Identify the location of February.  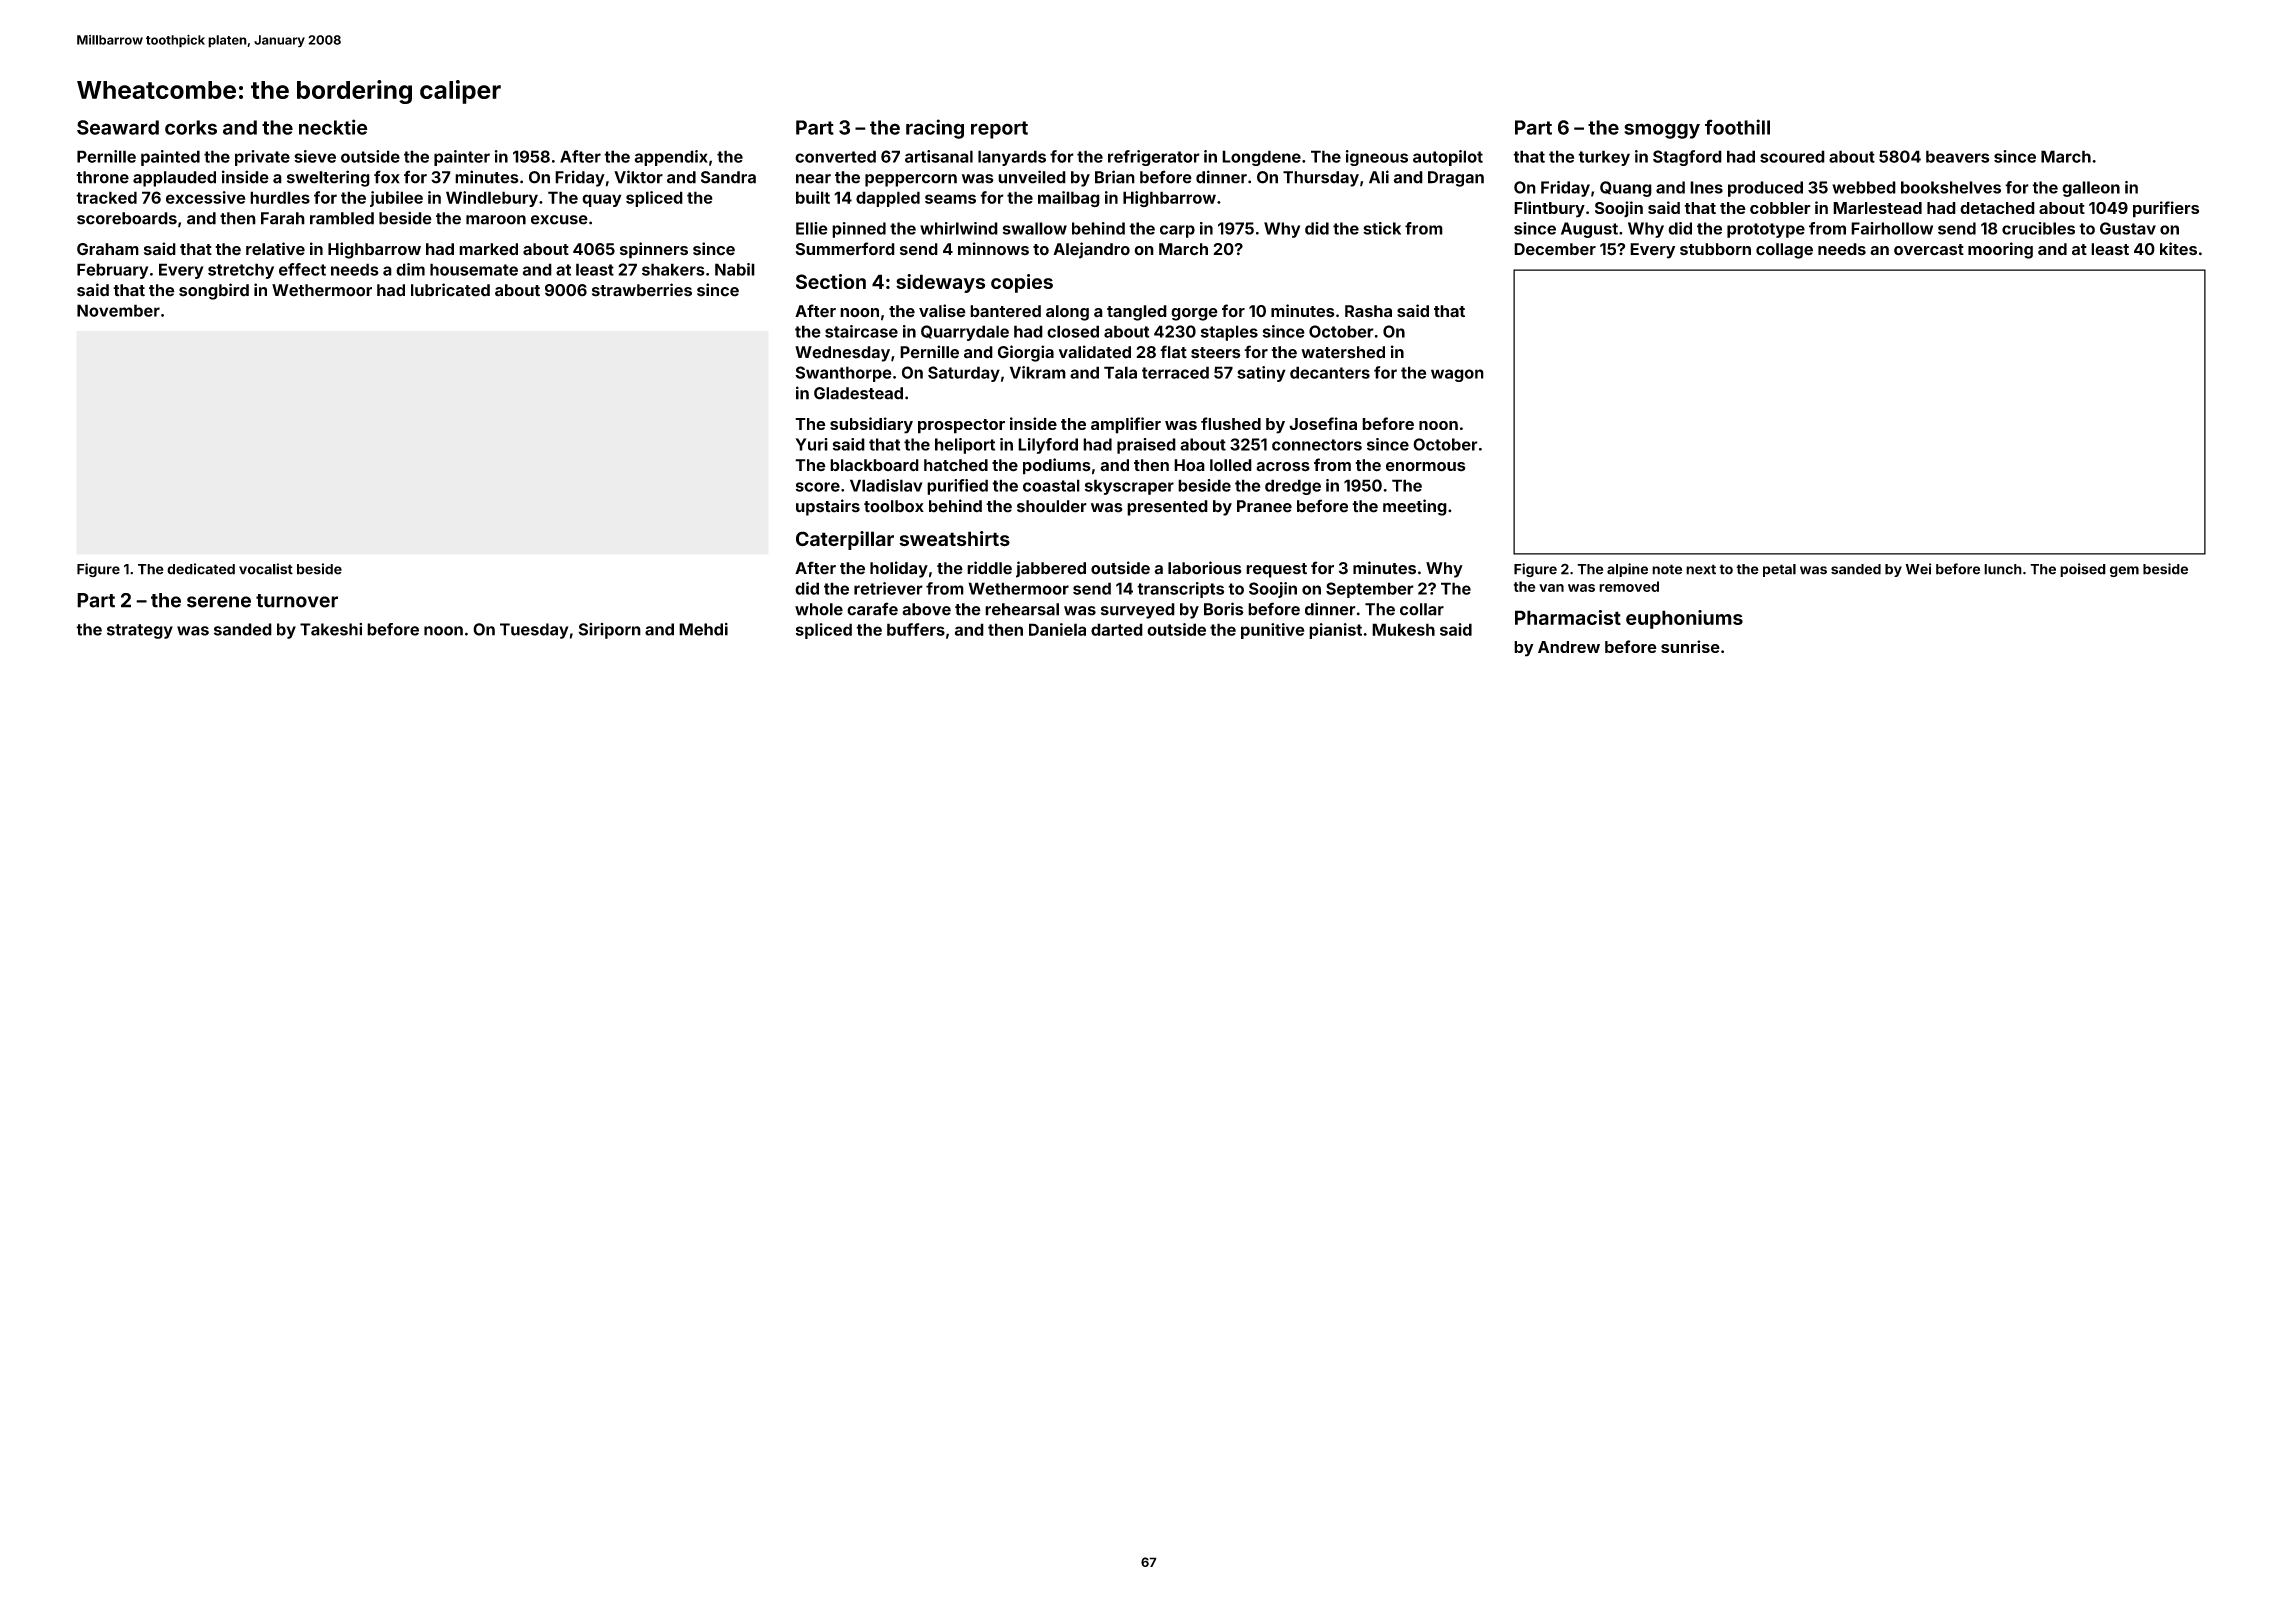
(112, 271).
